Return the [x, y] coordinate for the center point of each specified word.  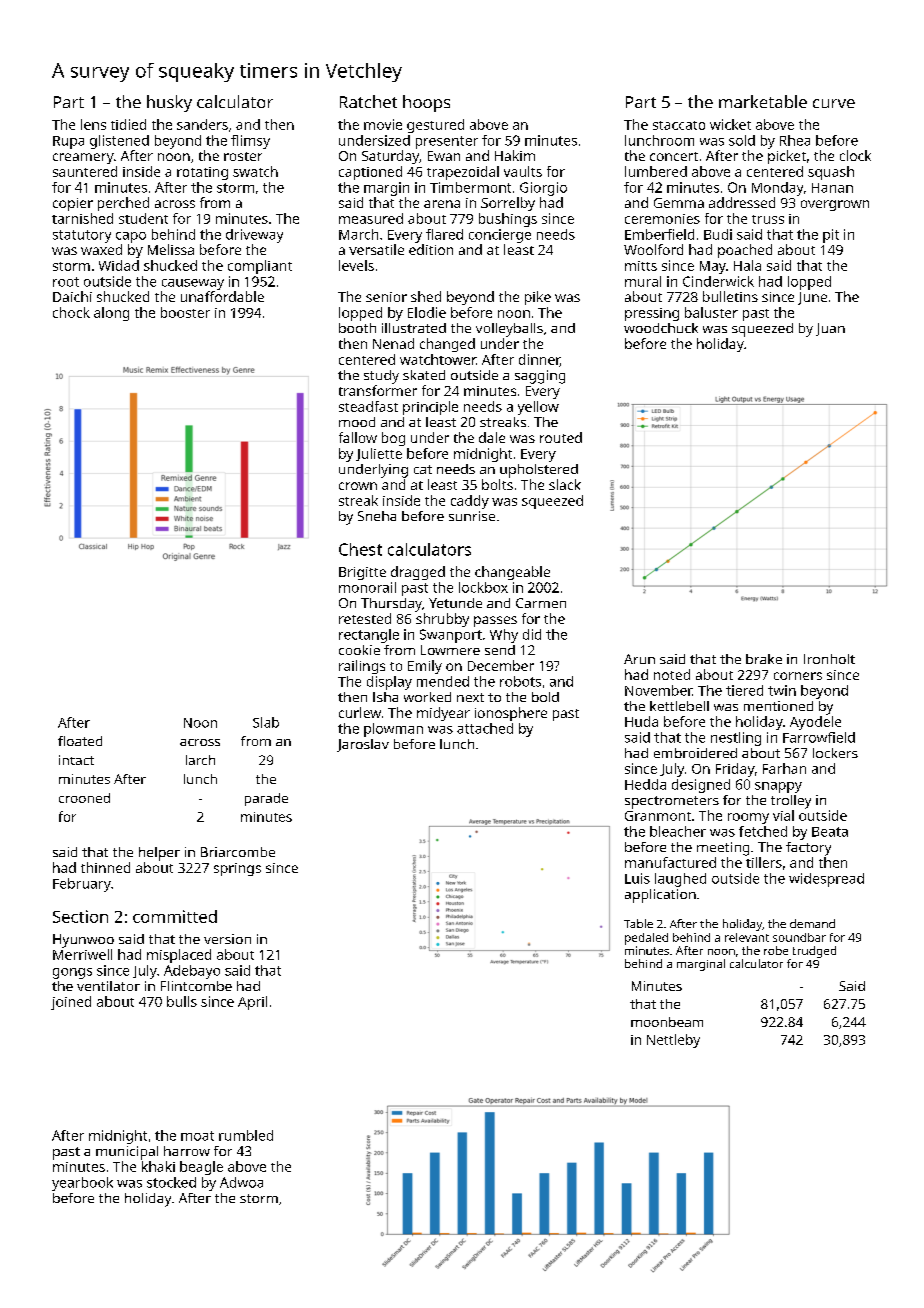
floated [80, 741]
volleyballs [509, 330]
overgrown [835, 205]
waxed [101, 249]
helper [159, 854]
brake [764, 659]
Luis [637, 878]
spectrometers [672, 802]
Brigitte [362, 573]
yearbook [82, 1184]
